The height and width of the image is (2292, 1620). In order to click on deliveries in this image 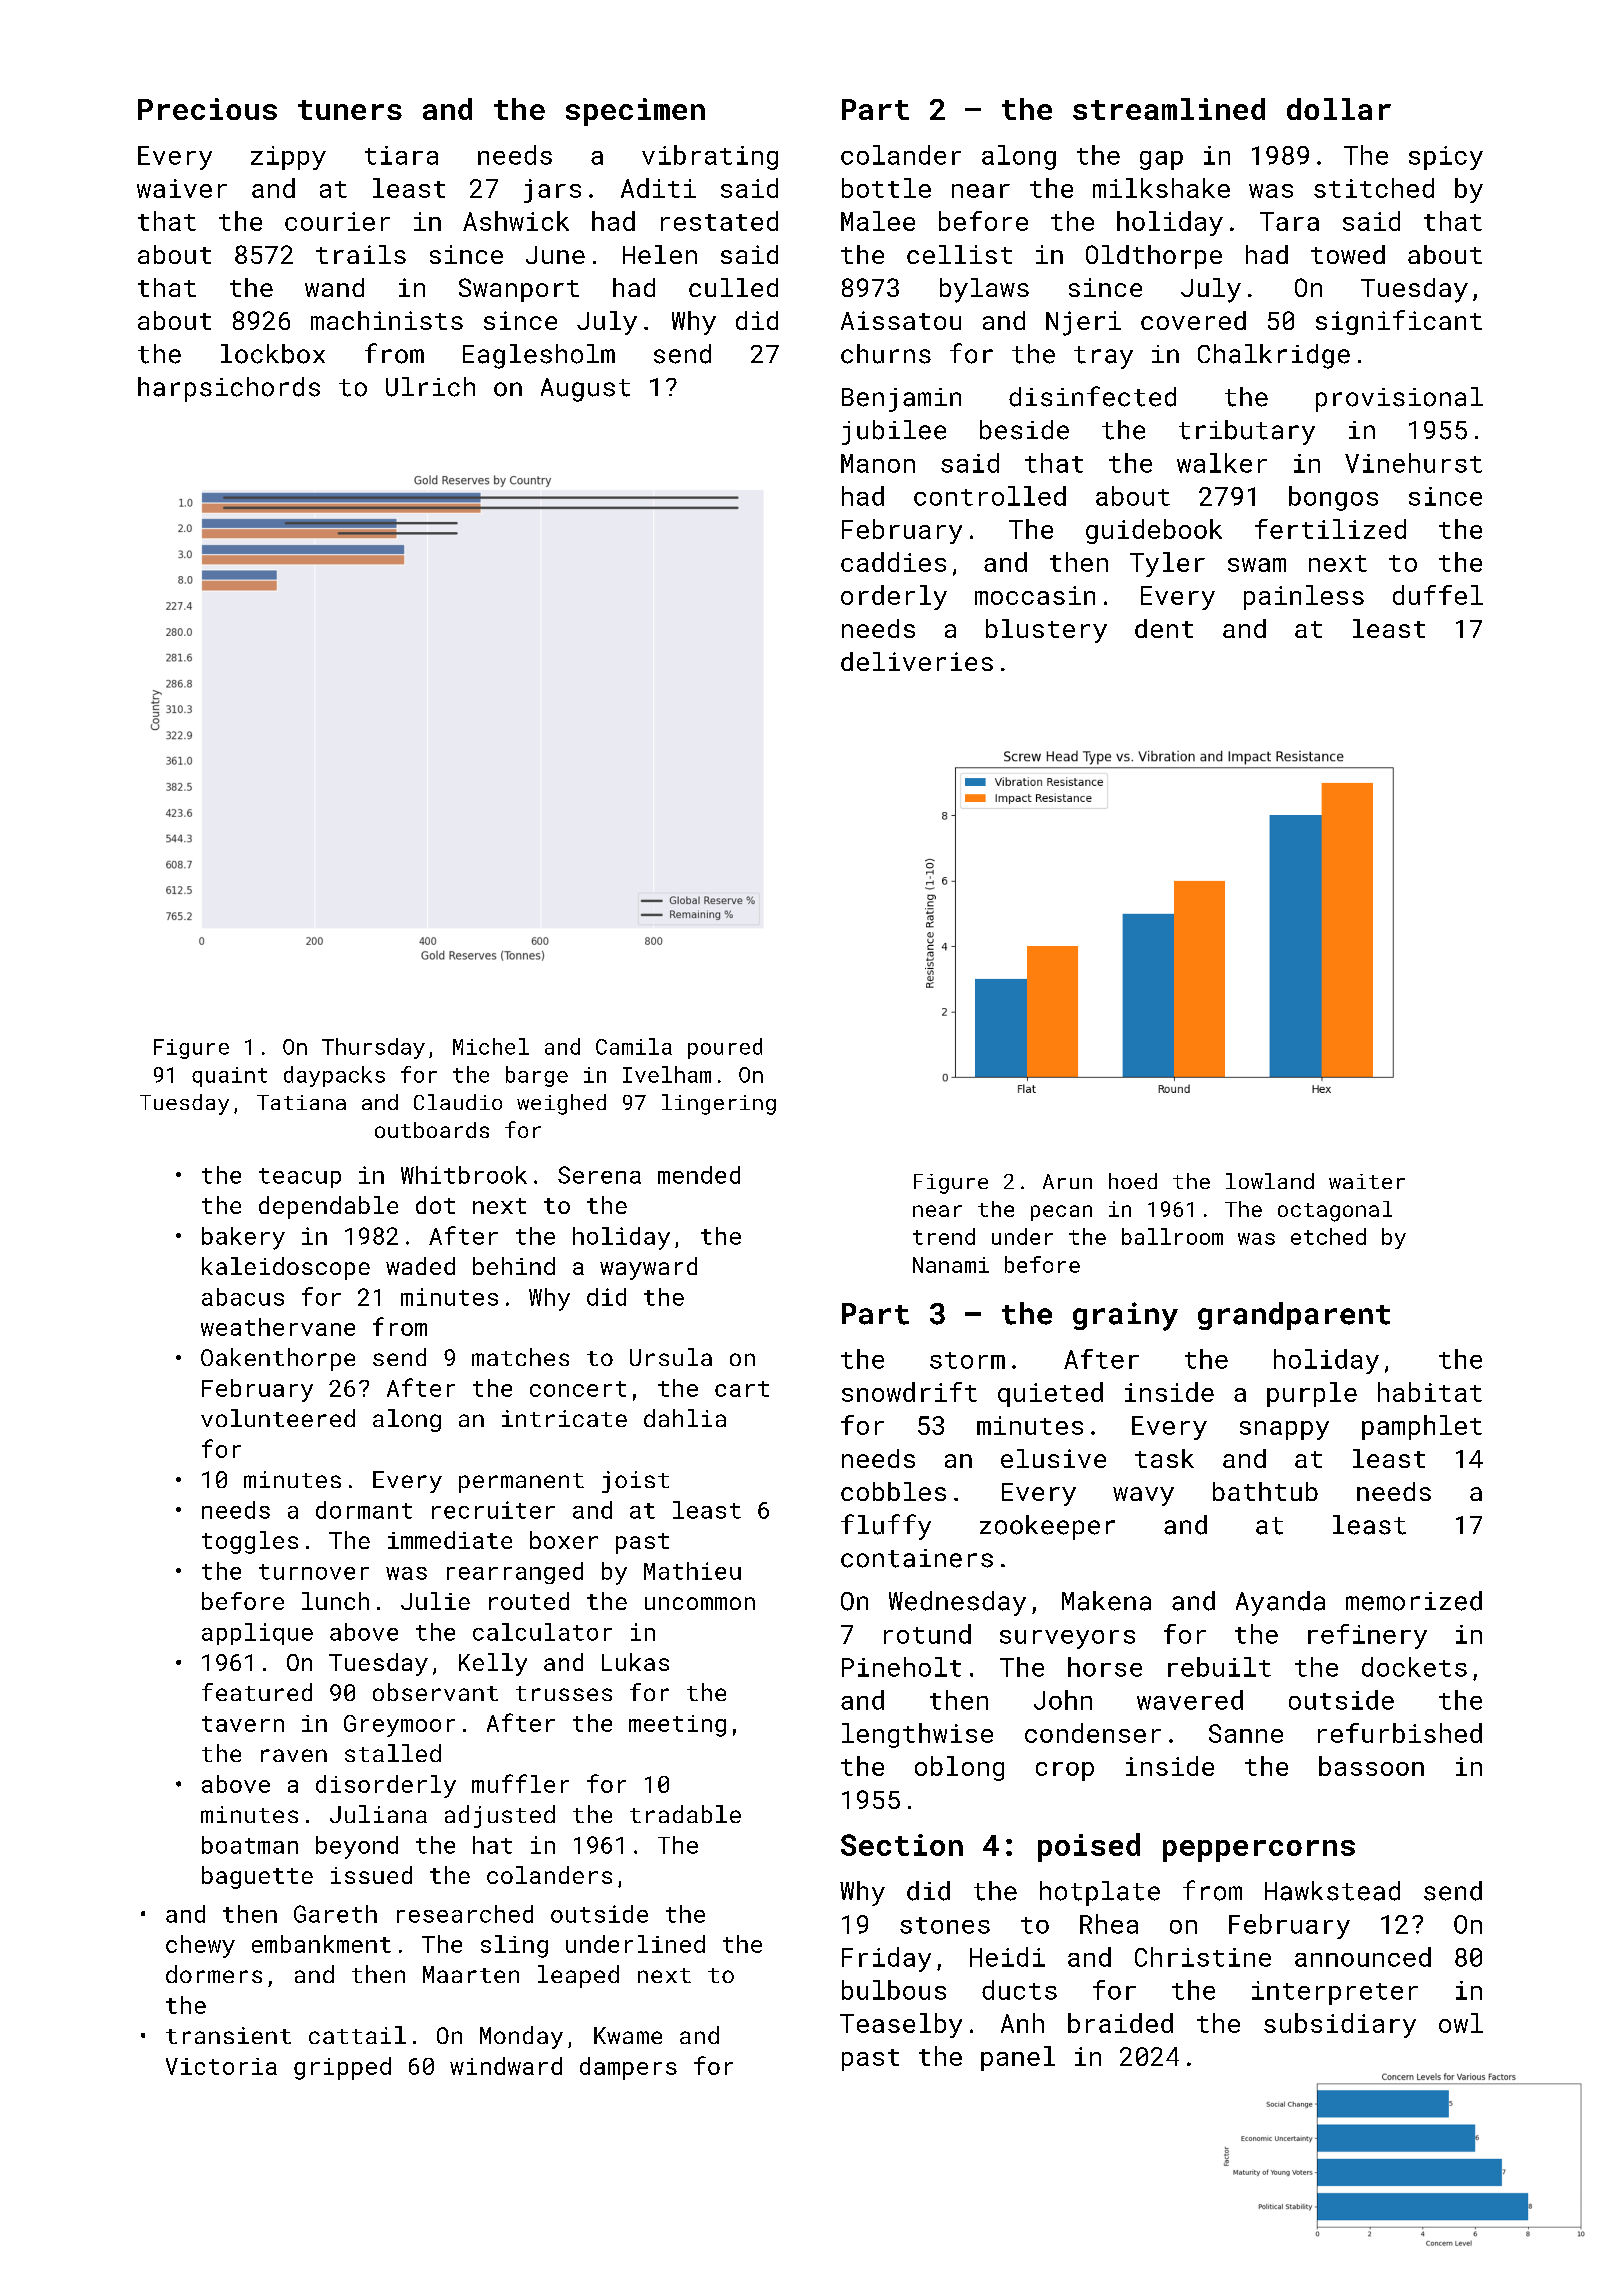, I will do `click(917, 661)`.
